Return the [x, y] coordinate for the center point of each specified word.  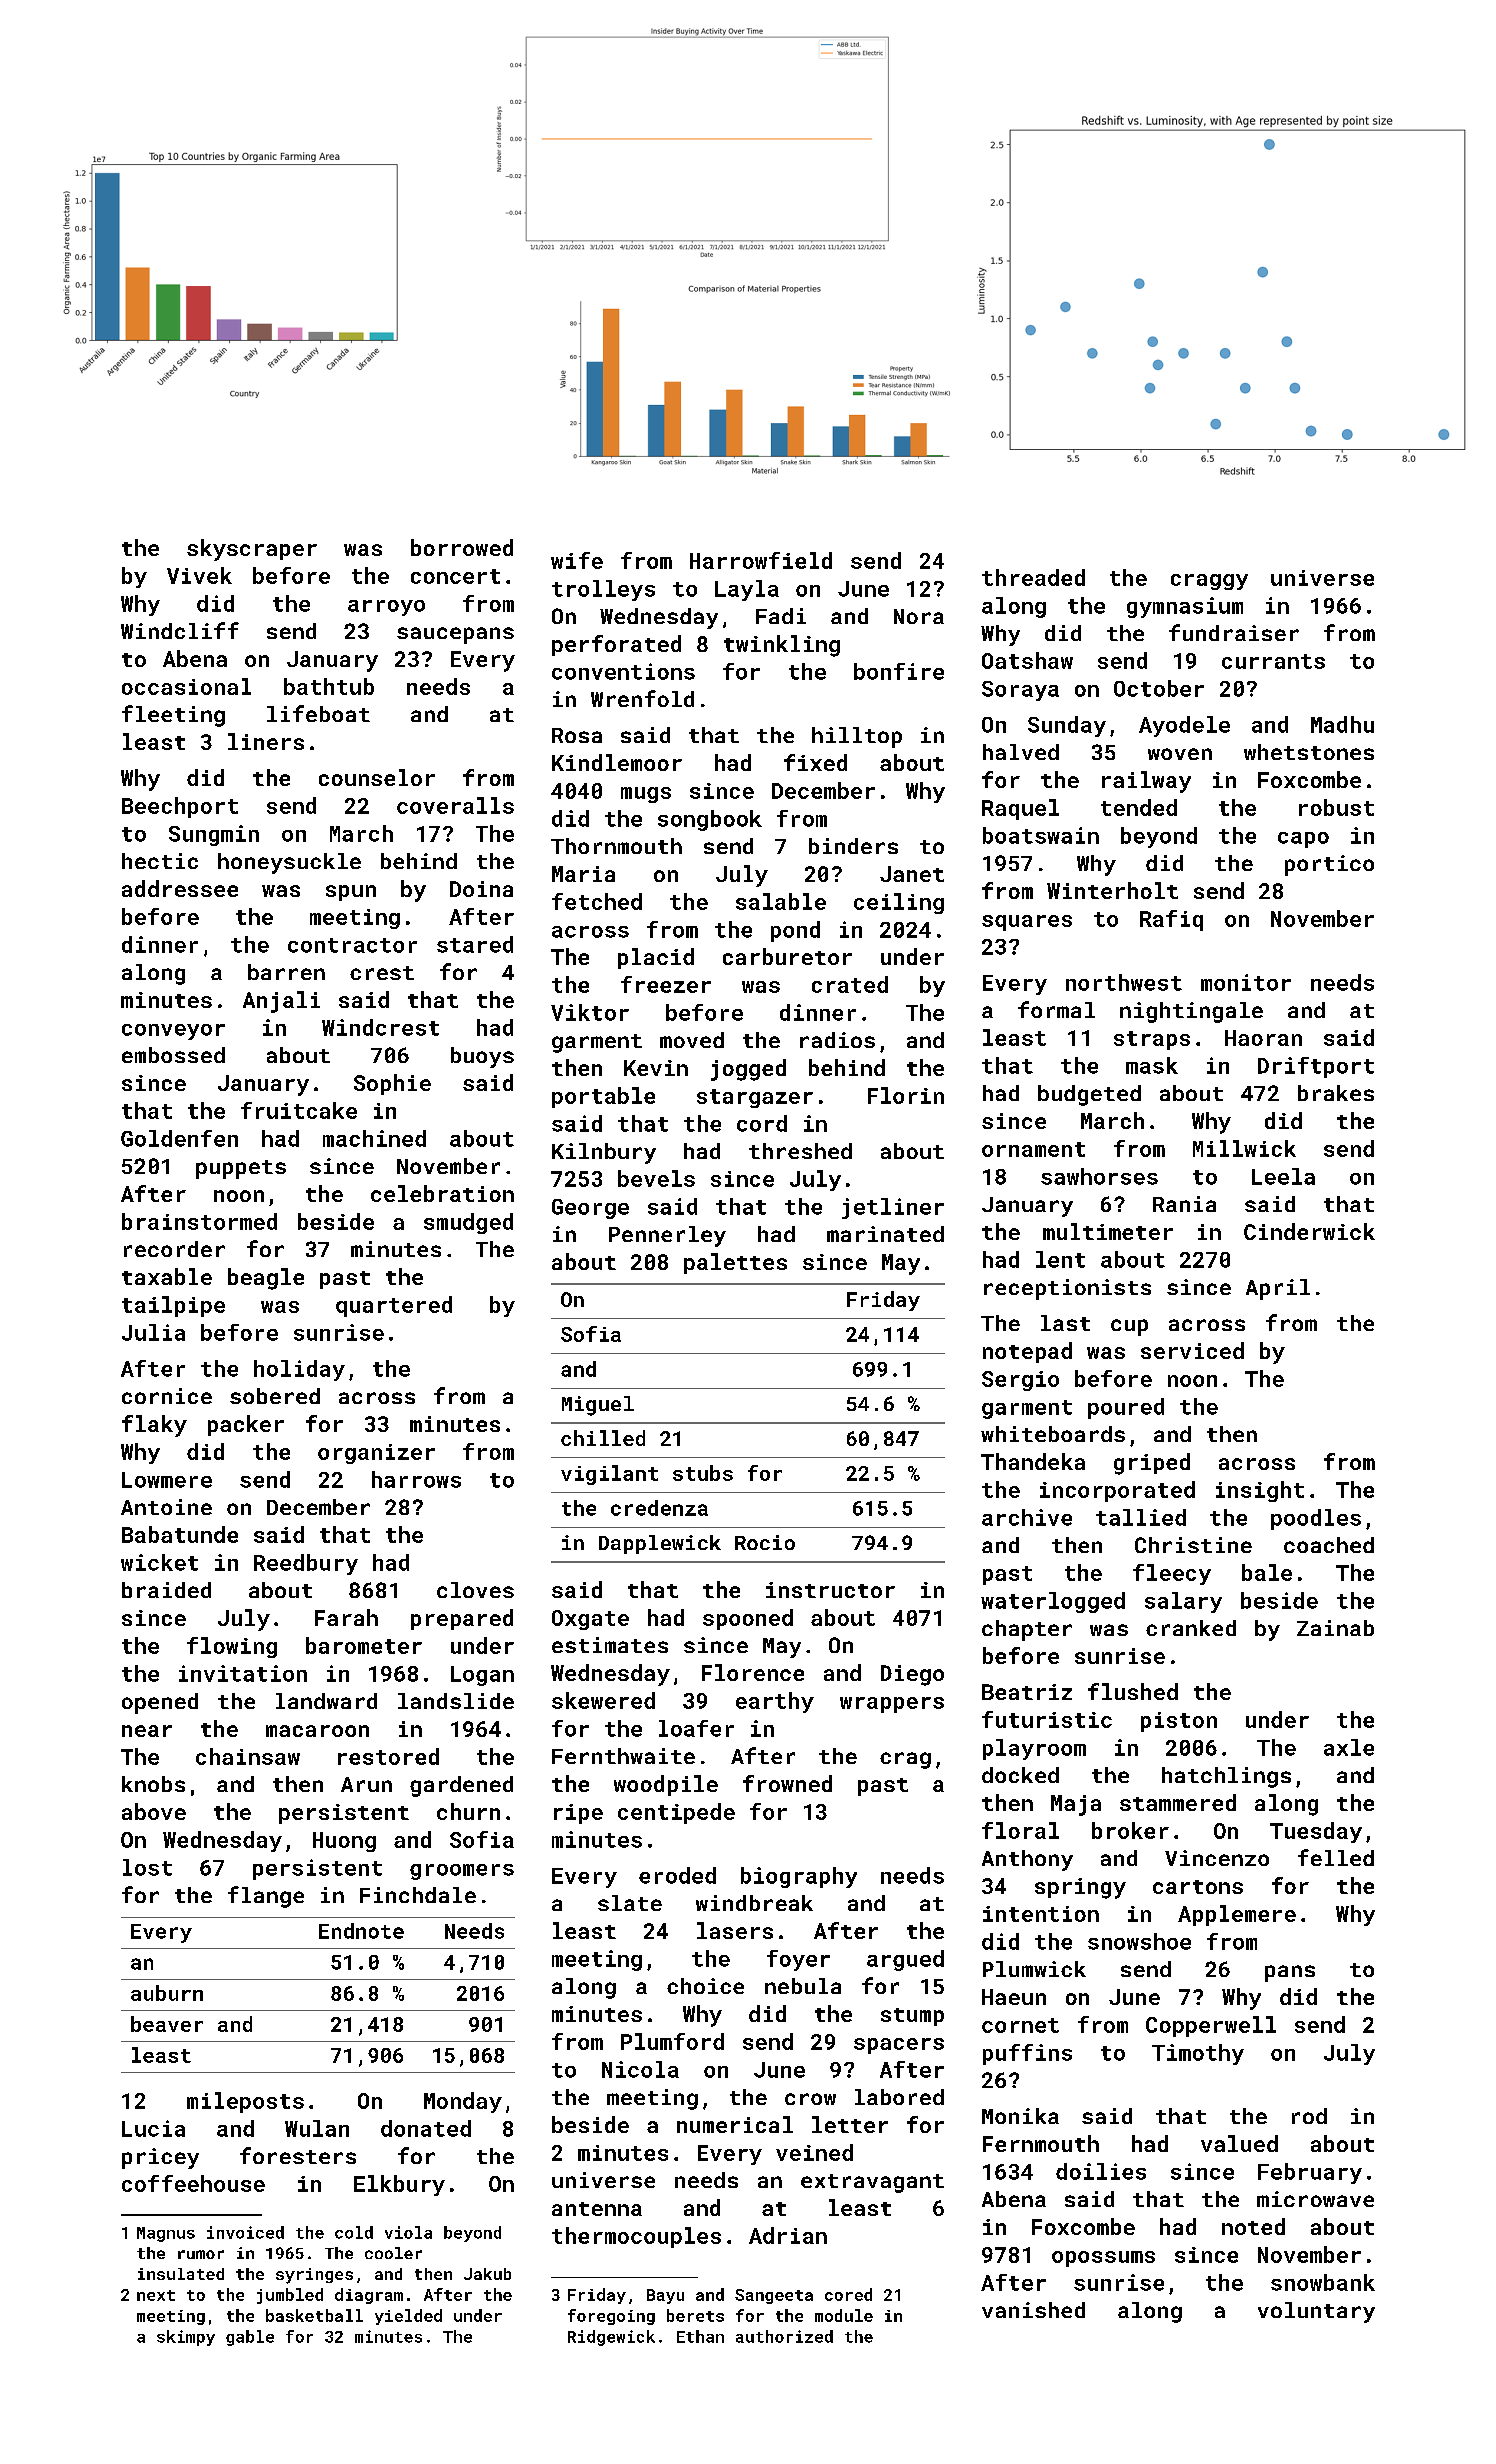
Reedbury [306, 1564]
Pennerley [667, 1236]
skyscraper [252, 550]
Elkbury [399, 2185]
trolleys [603, 590]
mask [1152, 1065]
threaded [1033, 577]
